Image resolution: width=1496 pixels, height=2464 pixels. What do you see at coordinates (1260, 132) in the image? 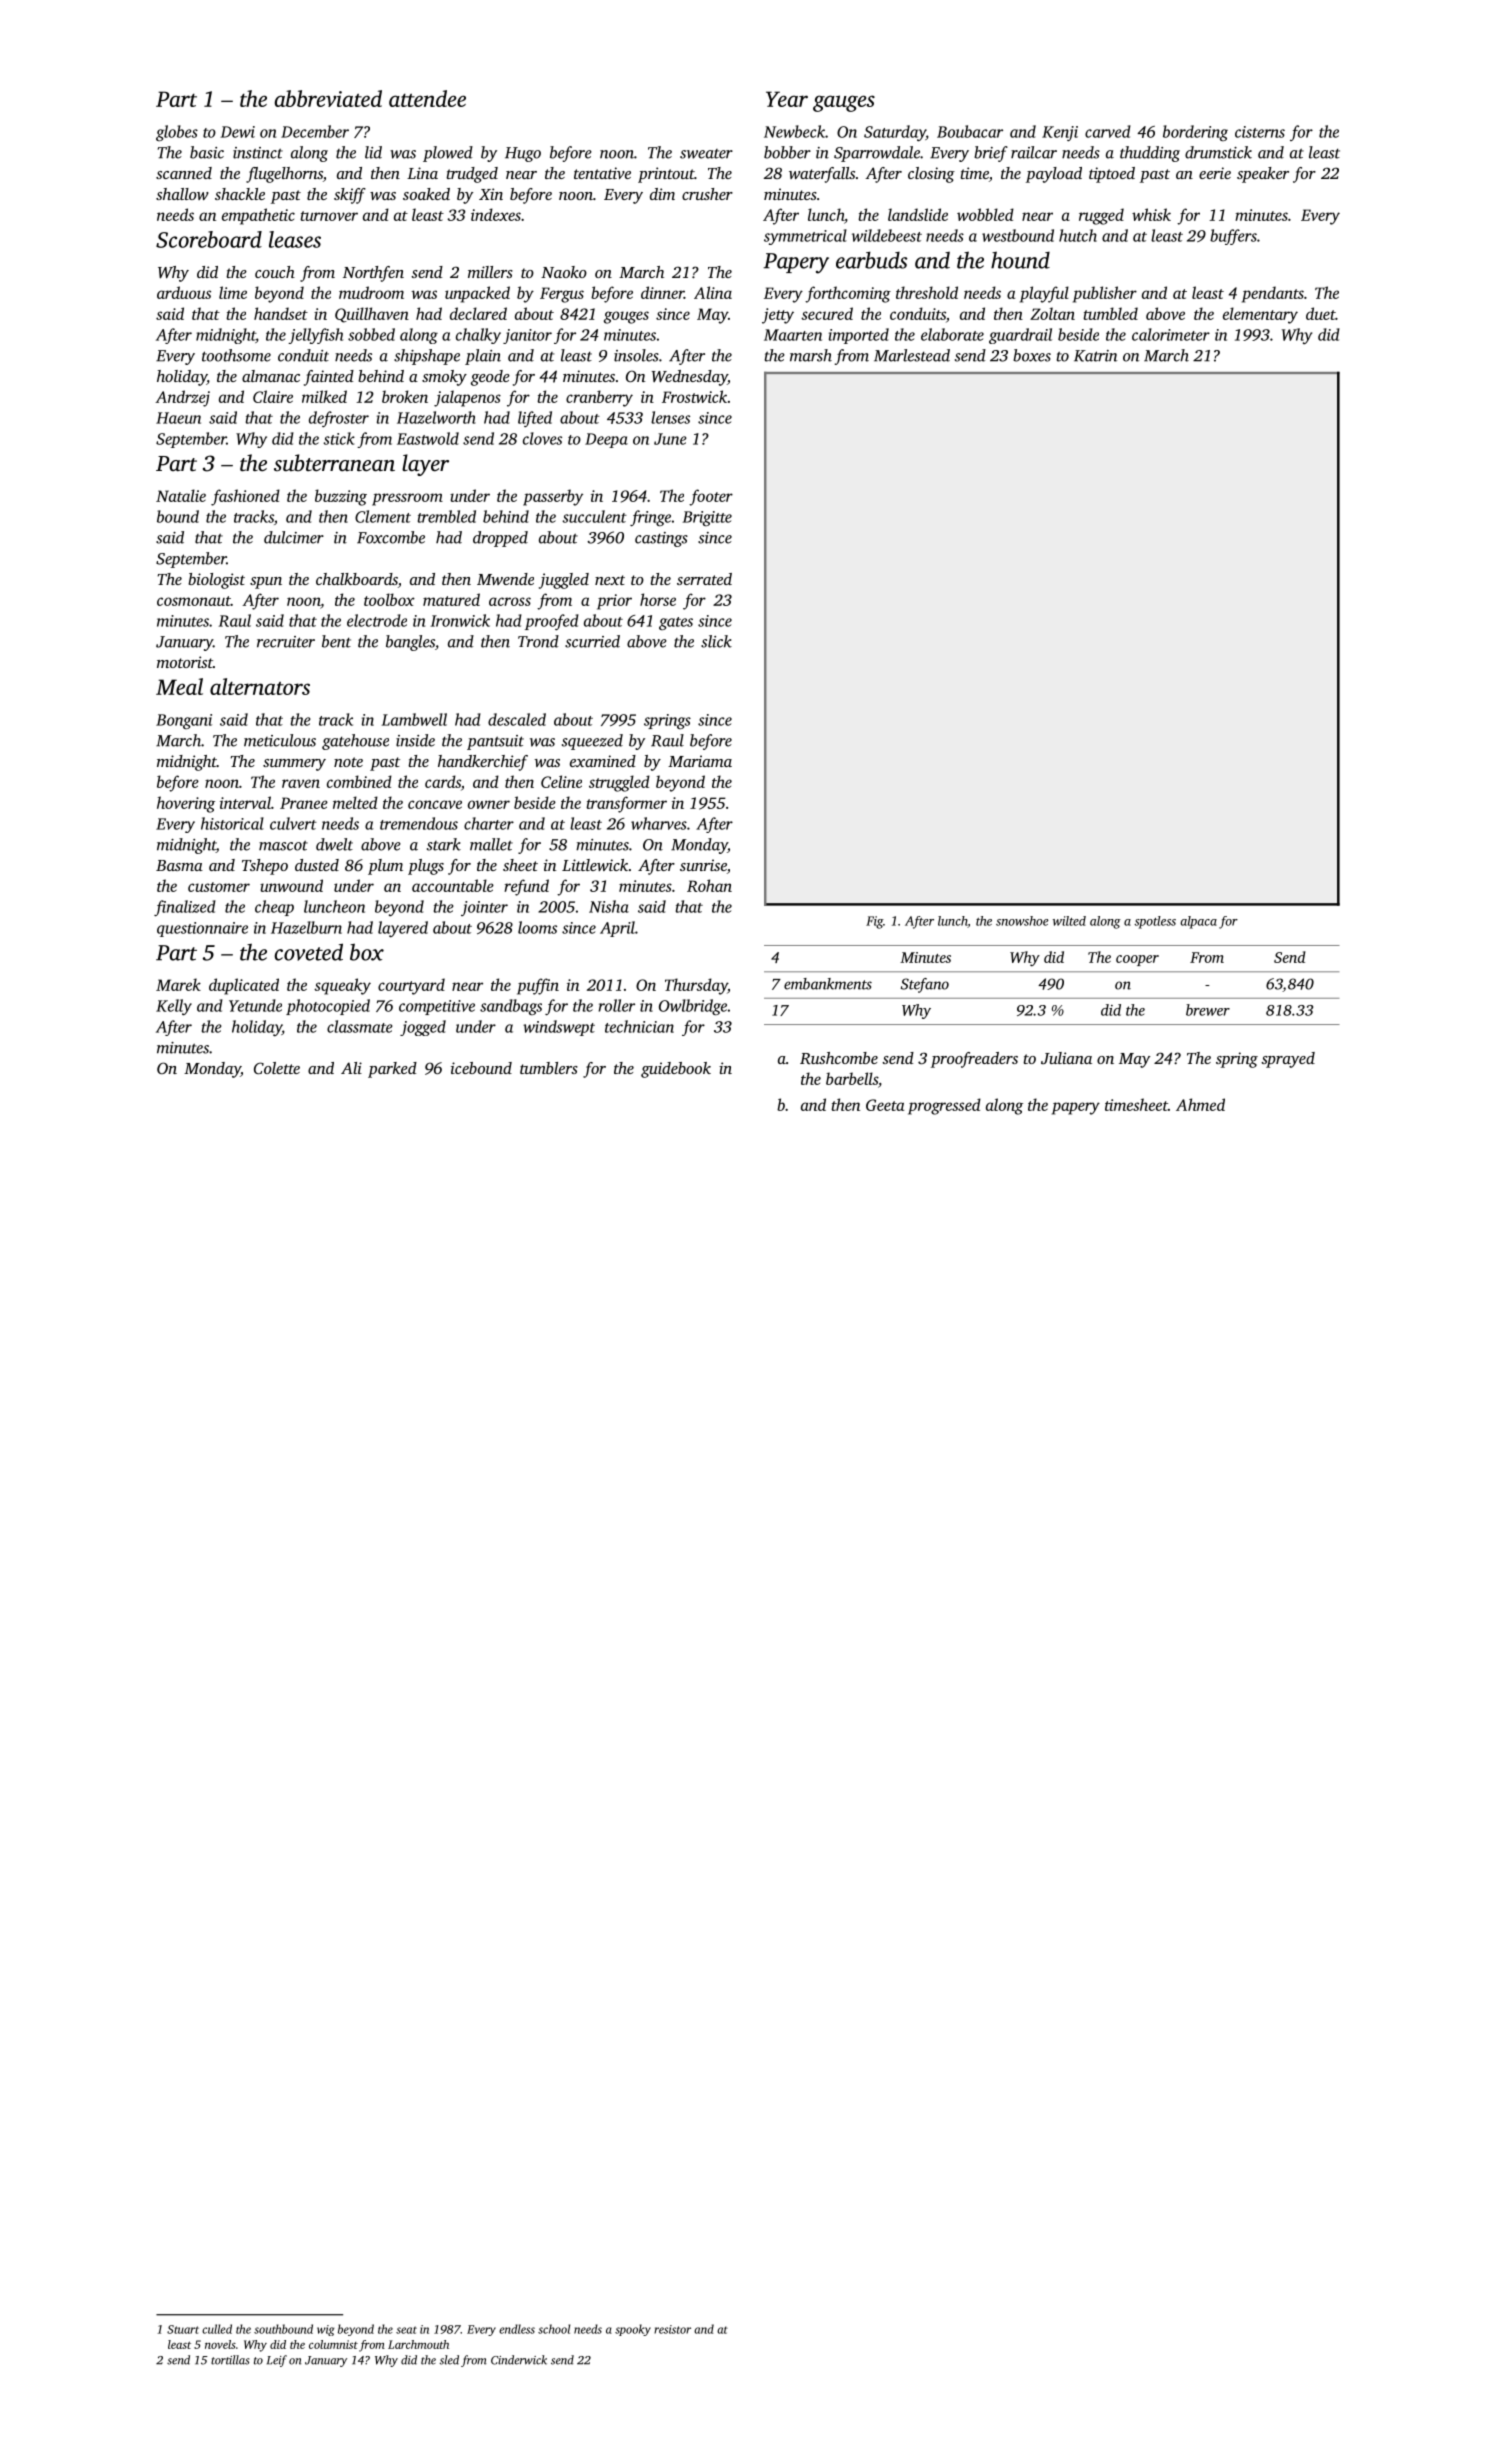
I see `cisterns` at bounding box center [1260, 132].
